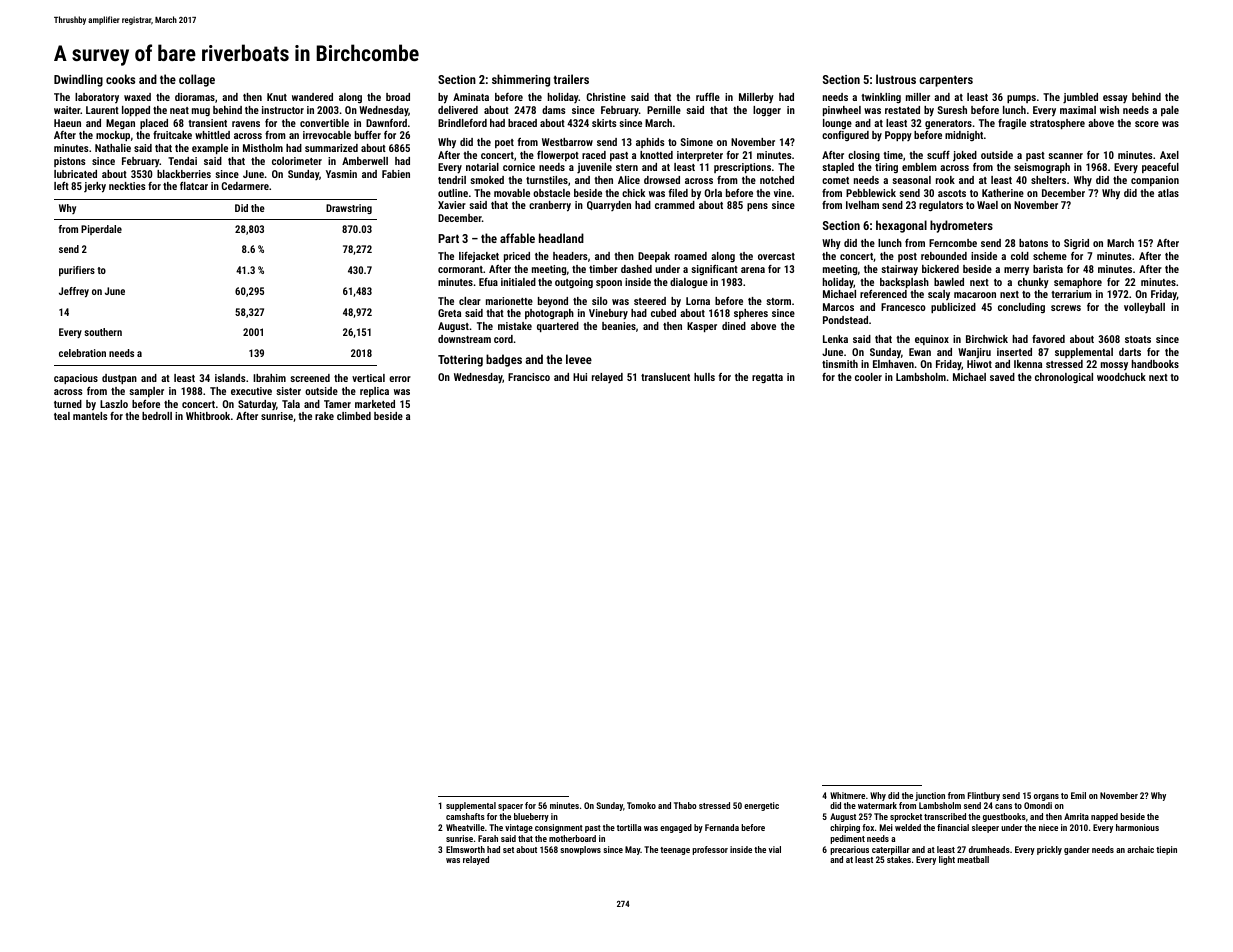 The height and width of the document is (952, 1233). What do you see at coordinates (899, 859) in the document?
I see `stakes` at bounding box center [899, 859].
